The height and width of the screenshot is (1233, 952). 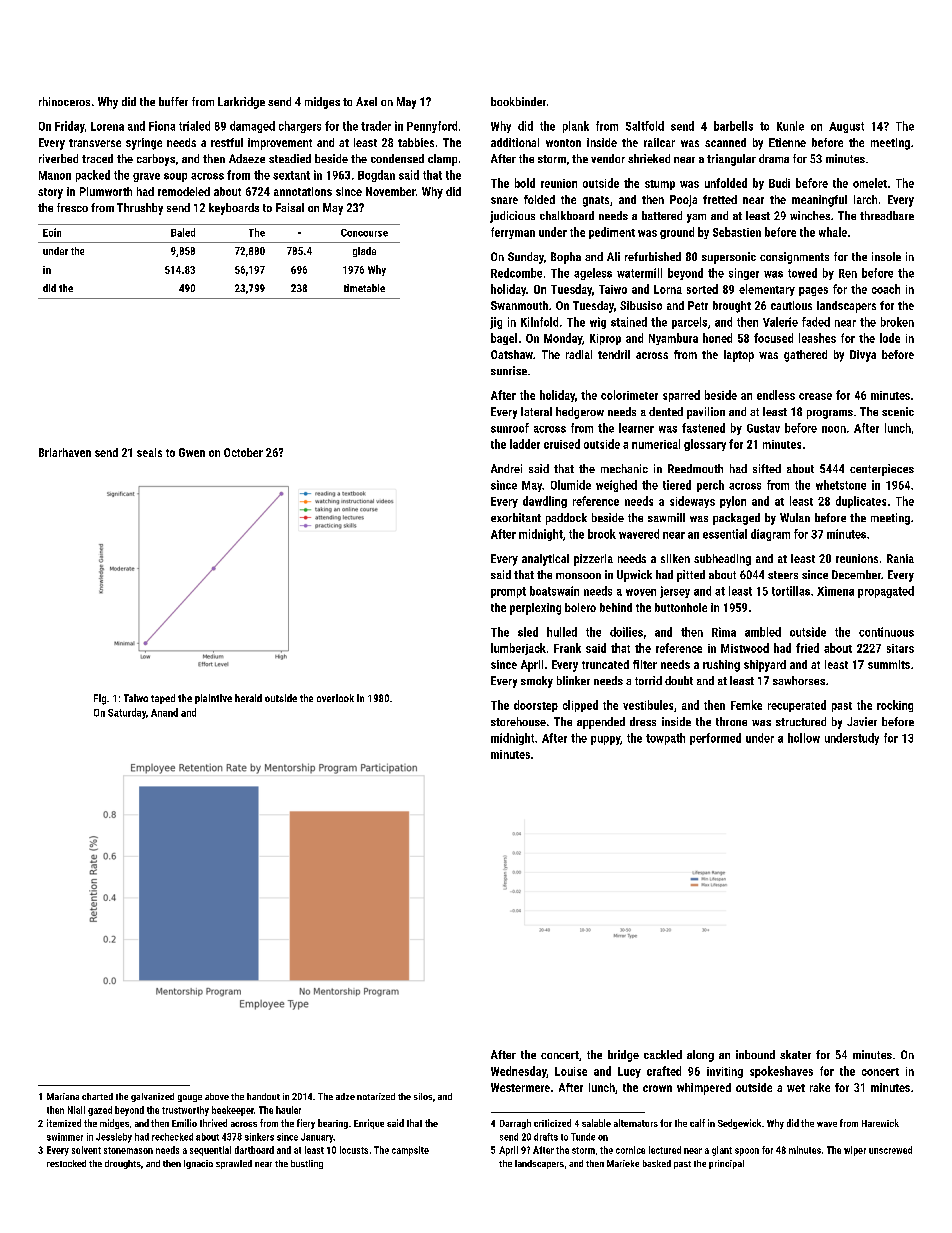 I want to click on glossary, so click(x=705, y=445).
